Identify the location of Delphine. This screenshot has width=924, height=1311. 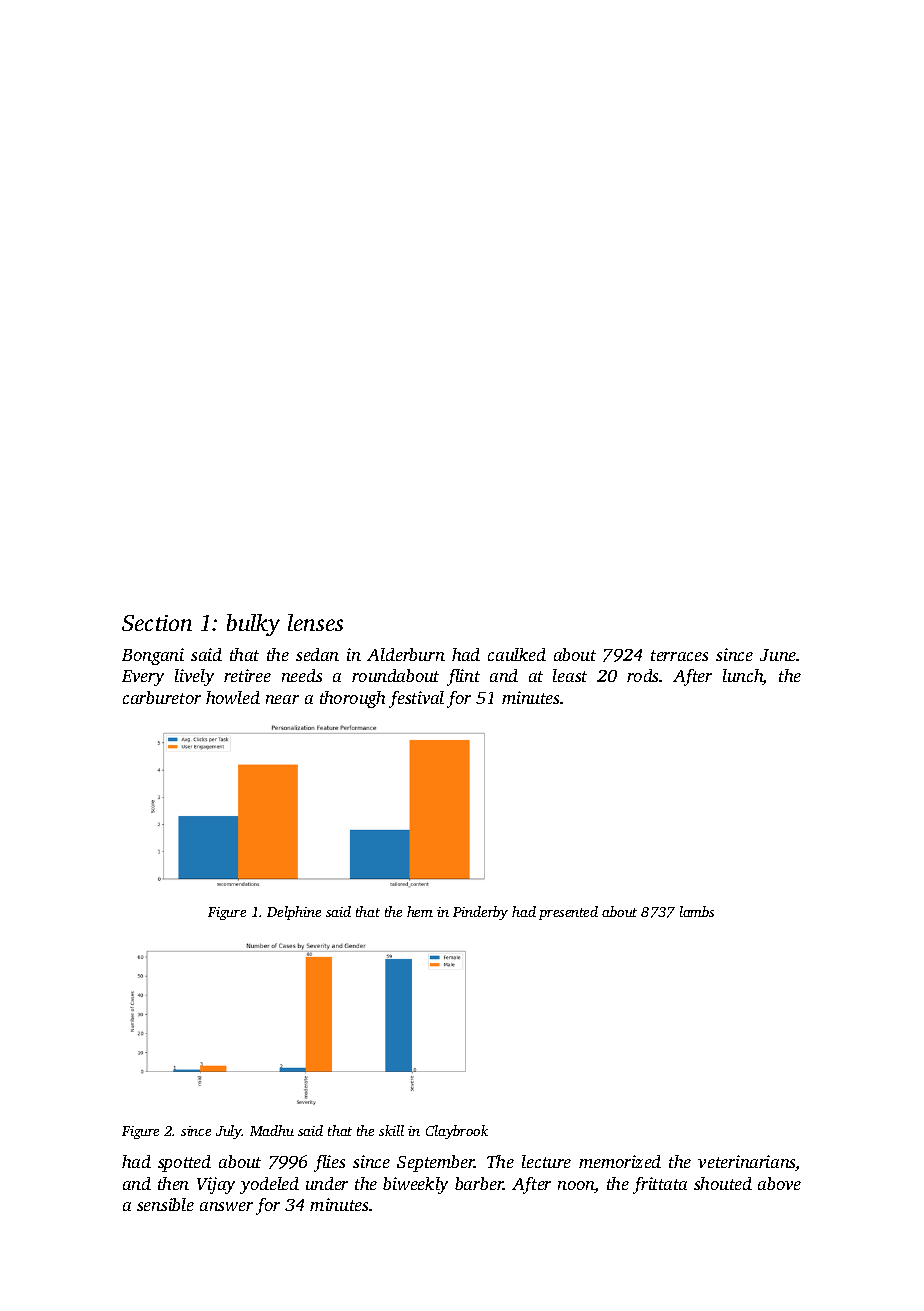
(294, 913).
